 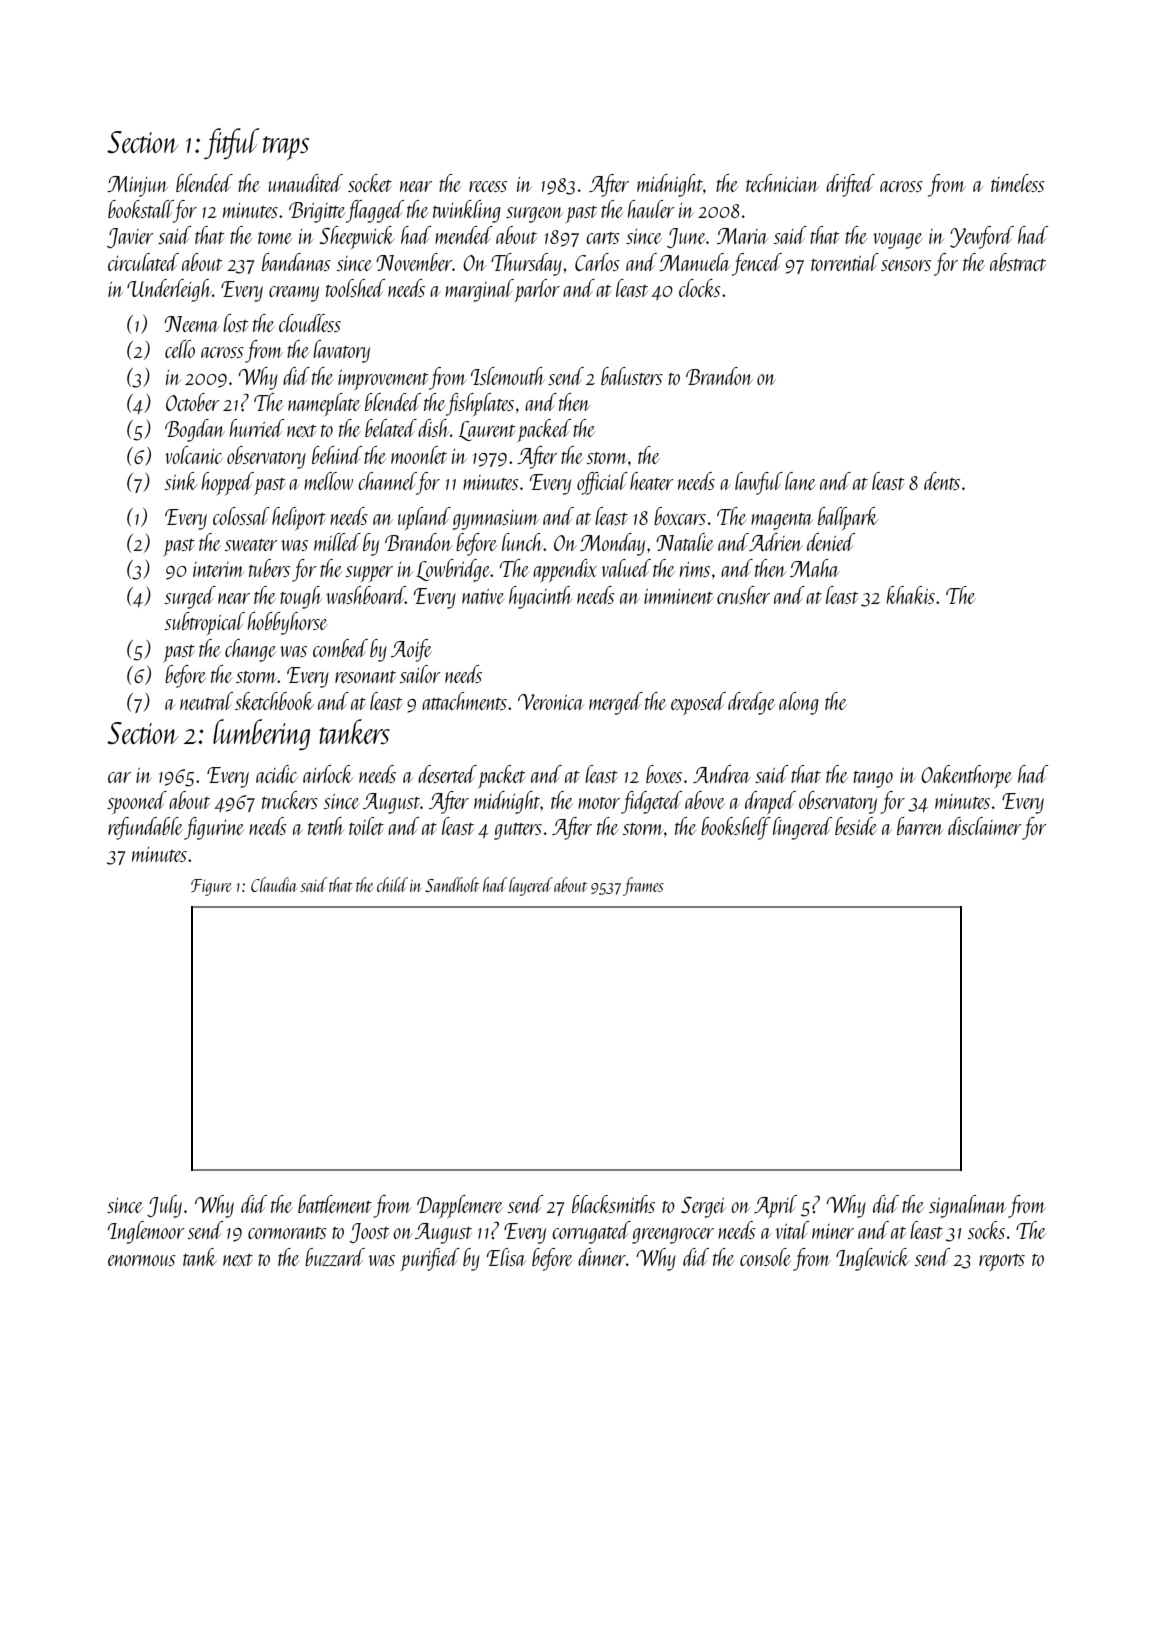 What do you see at coordinates (920, 826) in the screenshot?
I see `barren` at bounding box center [920, 826].
